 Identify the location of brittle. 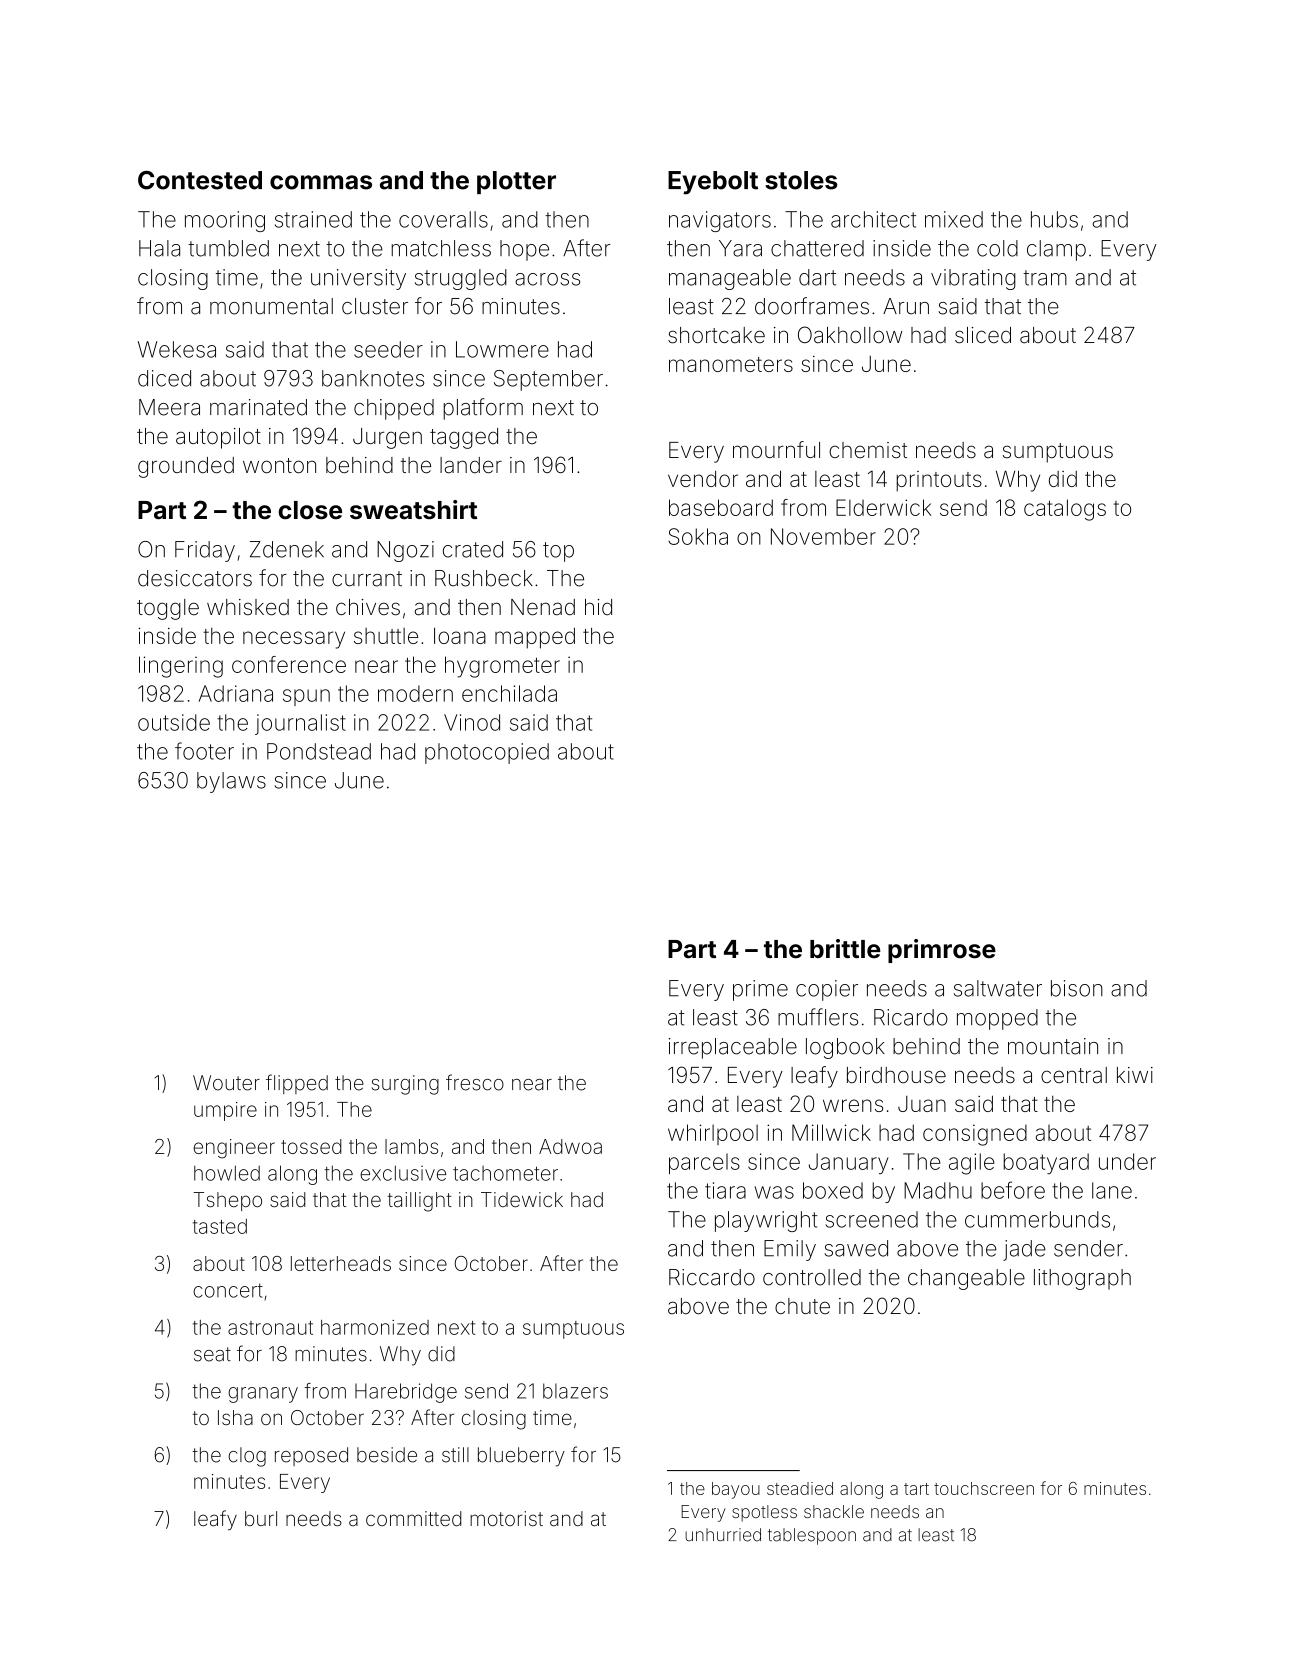
(845, 948).
